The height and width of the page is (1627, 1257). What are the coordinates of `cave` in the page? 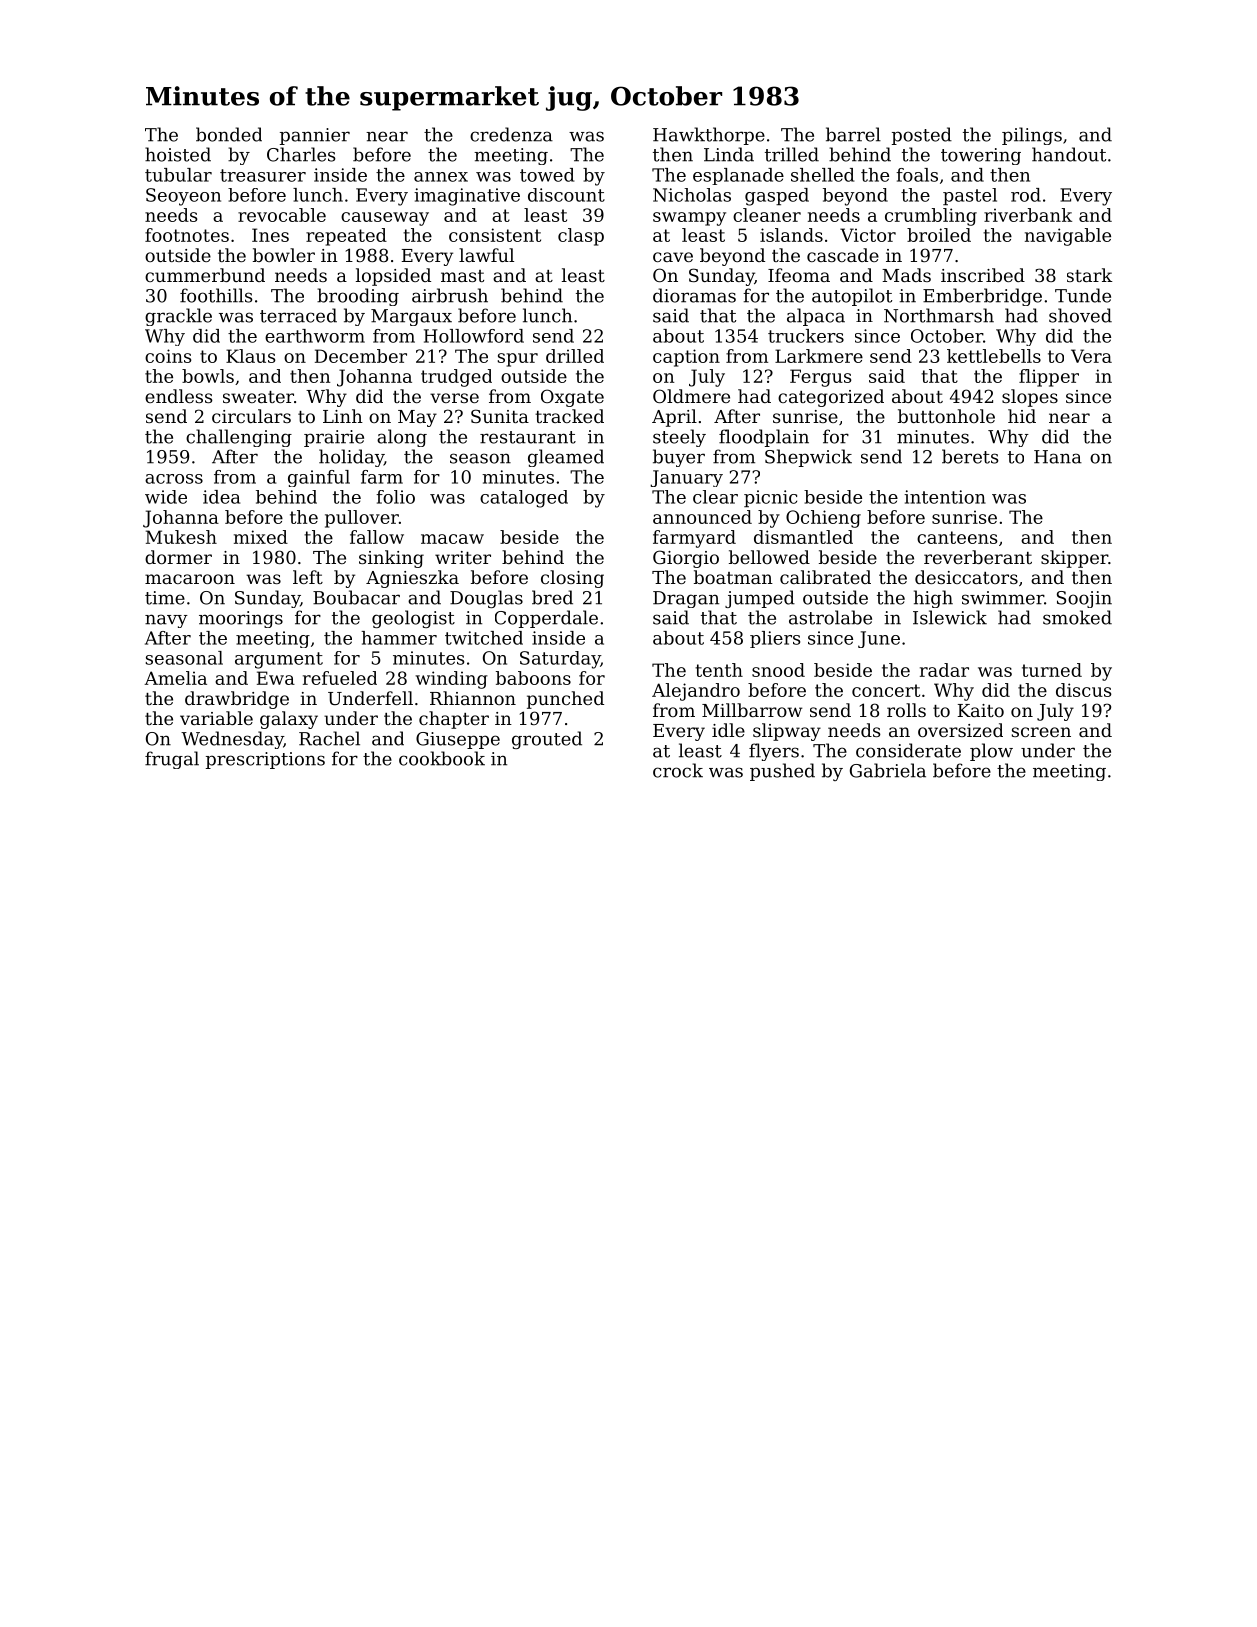 It's located at (673, 257).
